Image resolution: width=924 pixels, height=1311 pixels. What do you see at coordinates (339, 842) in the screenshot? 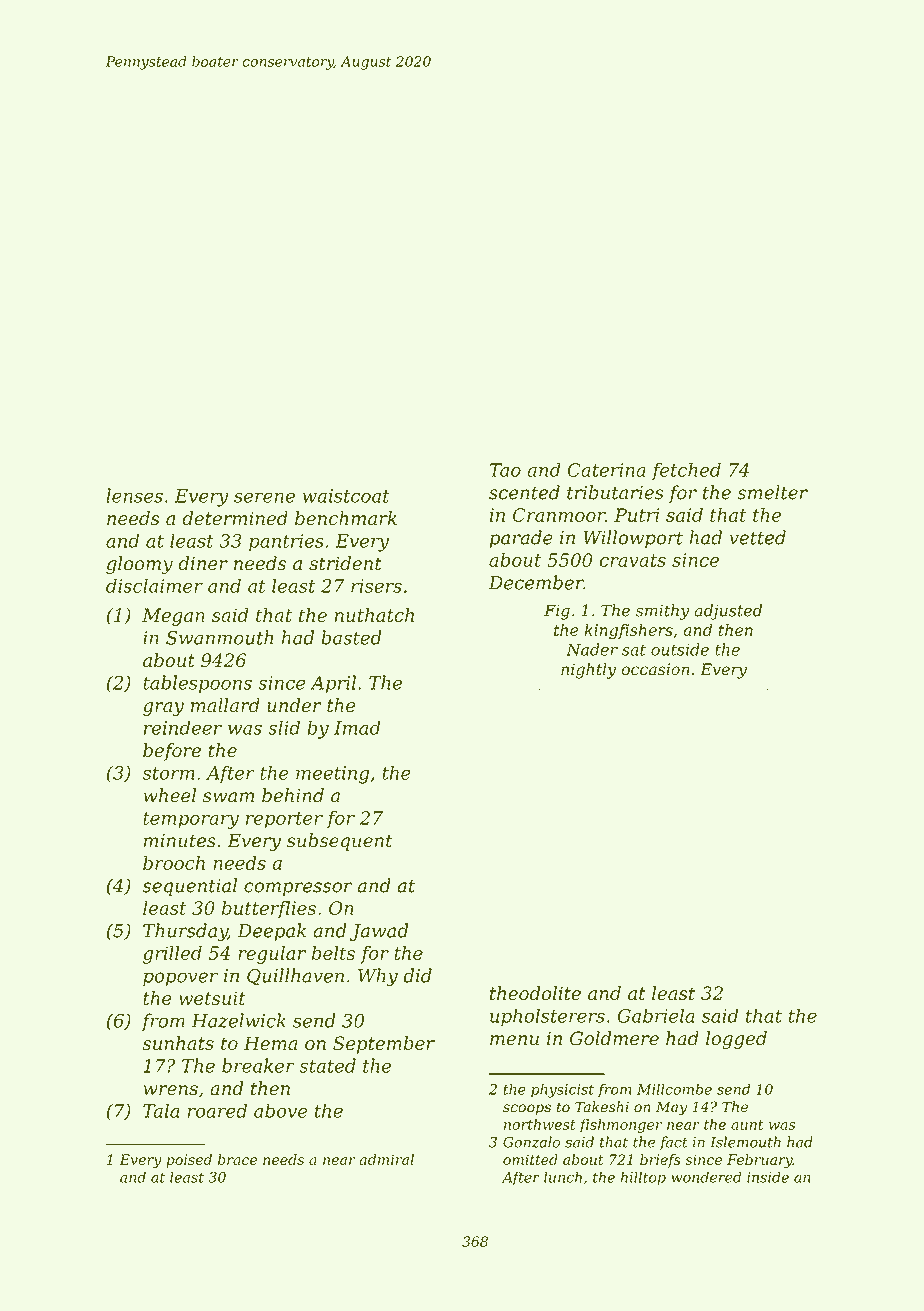
I see `subsequent` at bounding box center [339, 842].
